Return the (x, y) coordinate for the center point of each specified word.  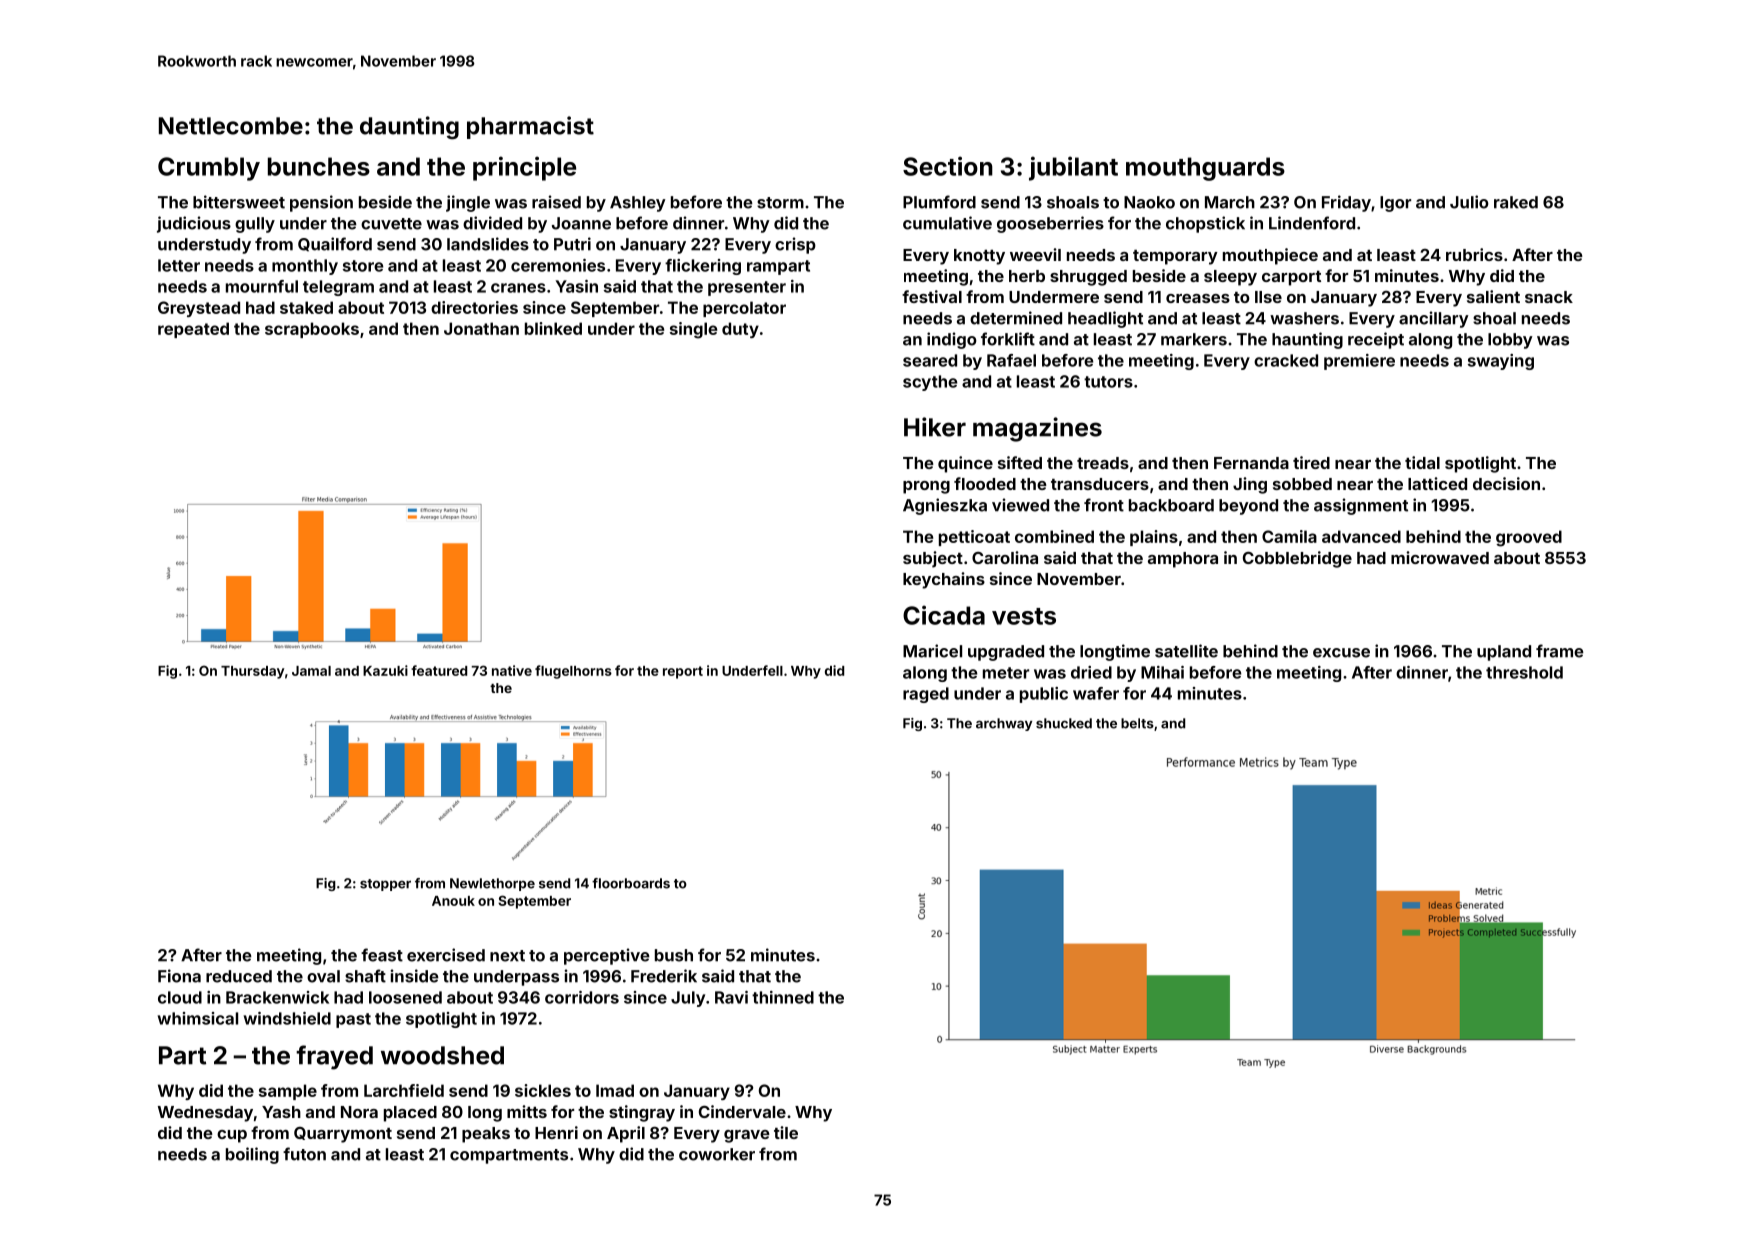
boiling (252, 1155)
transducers (1100, 484)
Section (948, 166)
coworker (717, 1154)
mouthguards (1205, 169)
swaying (1501, 362)
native (512, 670)
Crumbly (209, 169)
